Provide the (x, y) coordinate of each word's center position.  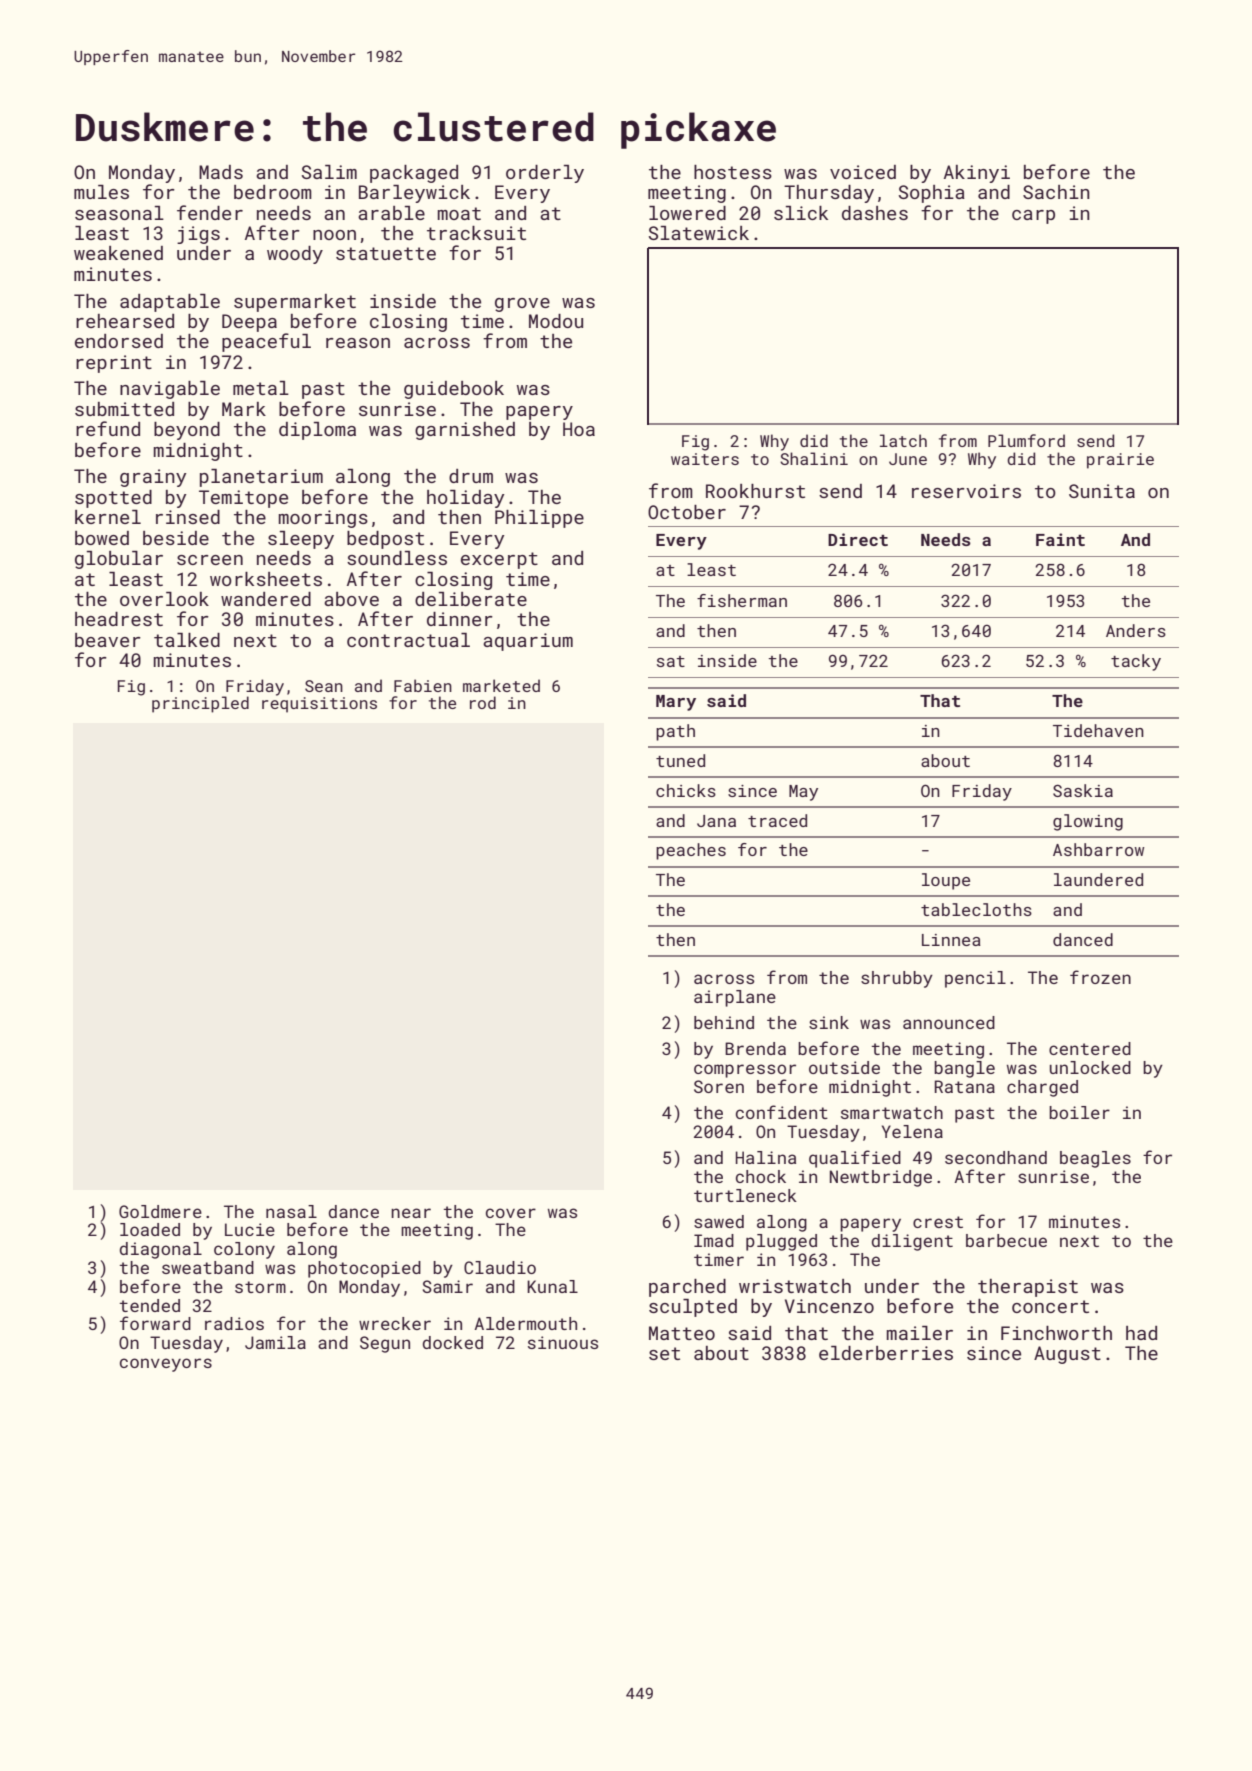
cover (511, 1213)
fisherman (742, 600)
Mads (221, 172)
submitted (124, 409)
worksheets (266, 579)
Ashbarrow (1098, 849)
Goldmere (160, 1211)
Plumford (1026, 440)
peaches (691, 851)
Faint (1060, 539)
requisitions (319, 705)
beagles (1095, 1159)
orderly (545, 174)
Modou (556, 321)
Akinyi (977, 174)
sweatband (208, 1267)
